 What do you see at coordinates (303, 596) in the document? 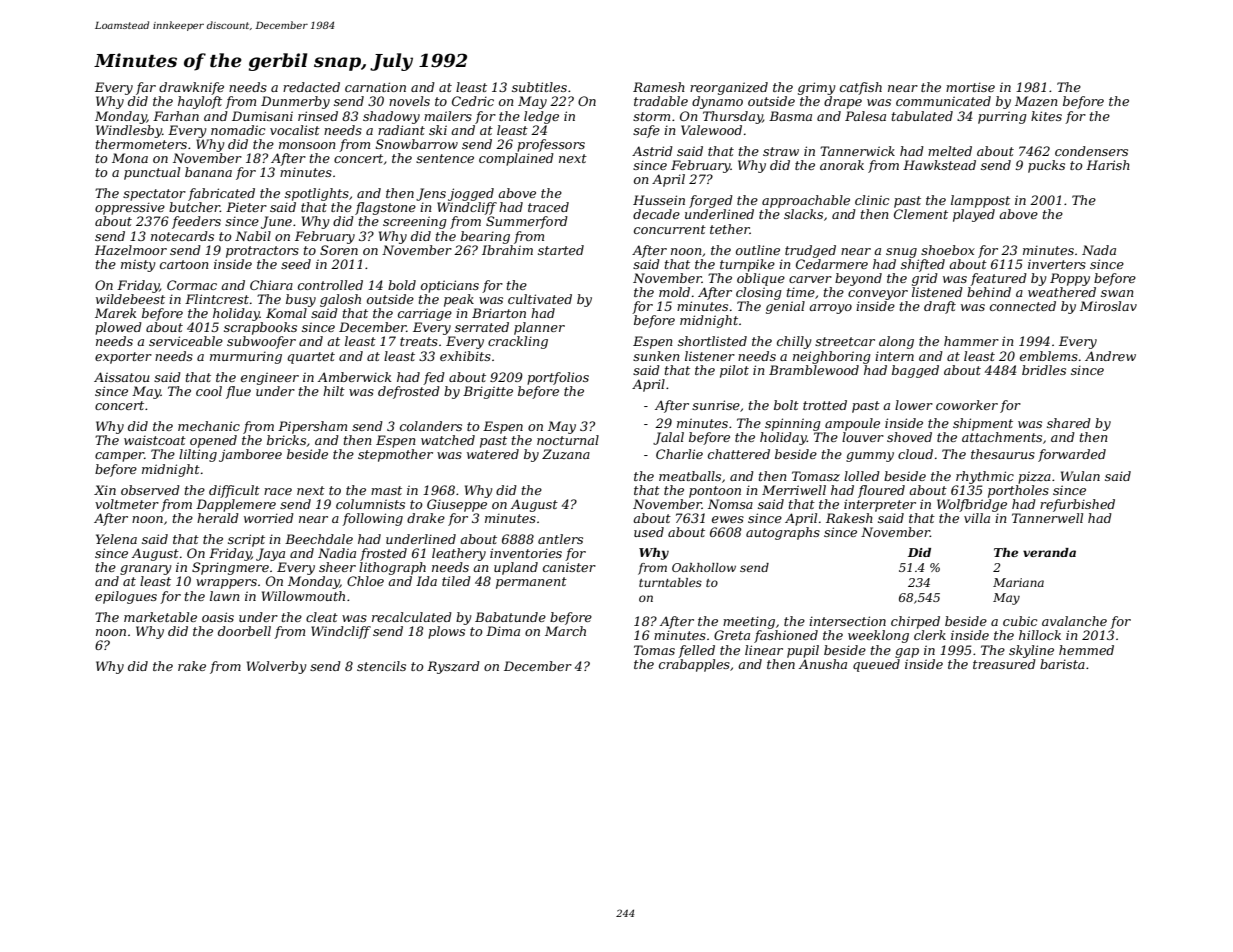
I see `Willowmouth` at bounding box center [303, 596].
